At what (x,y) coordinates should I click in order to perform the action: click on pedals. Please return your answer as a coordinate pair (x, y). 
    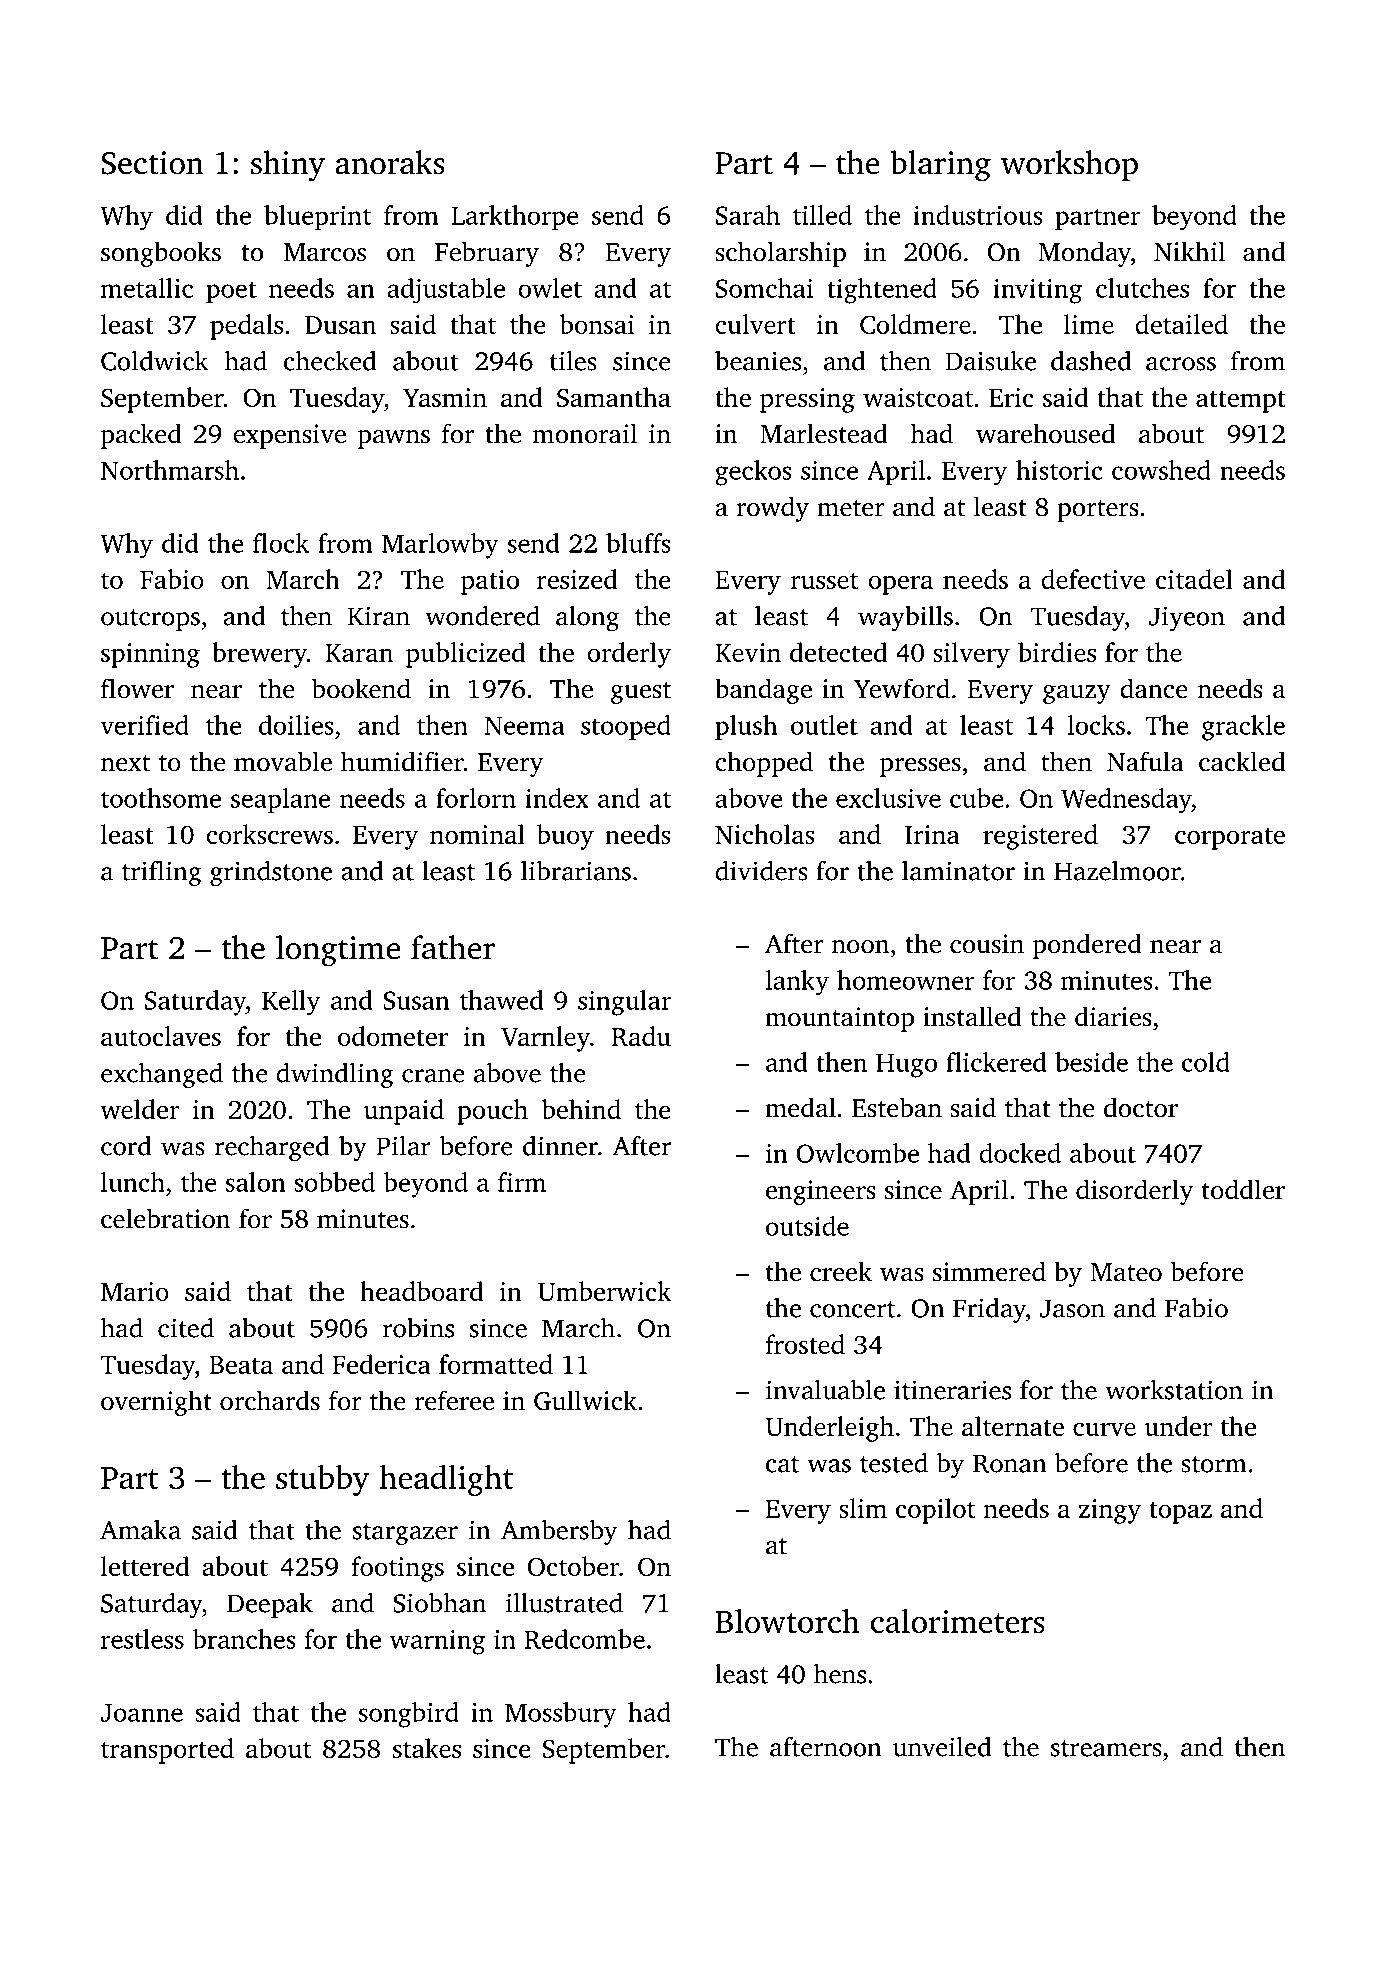
    Looking at the image, I should click on (246, 327).
